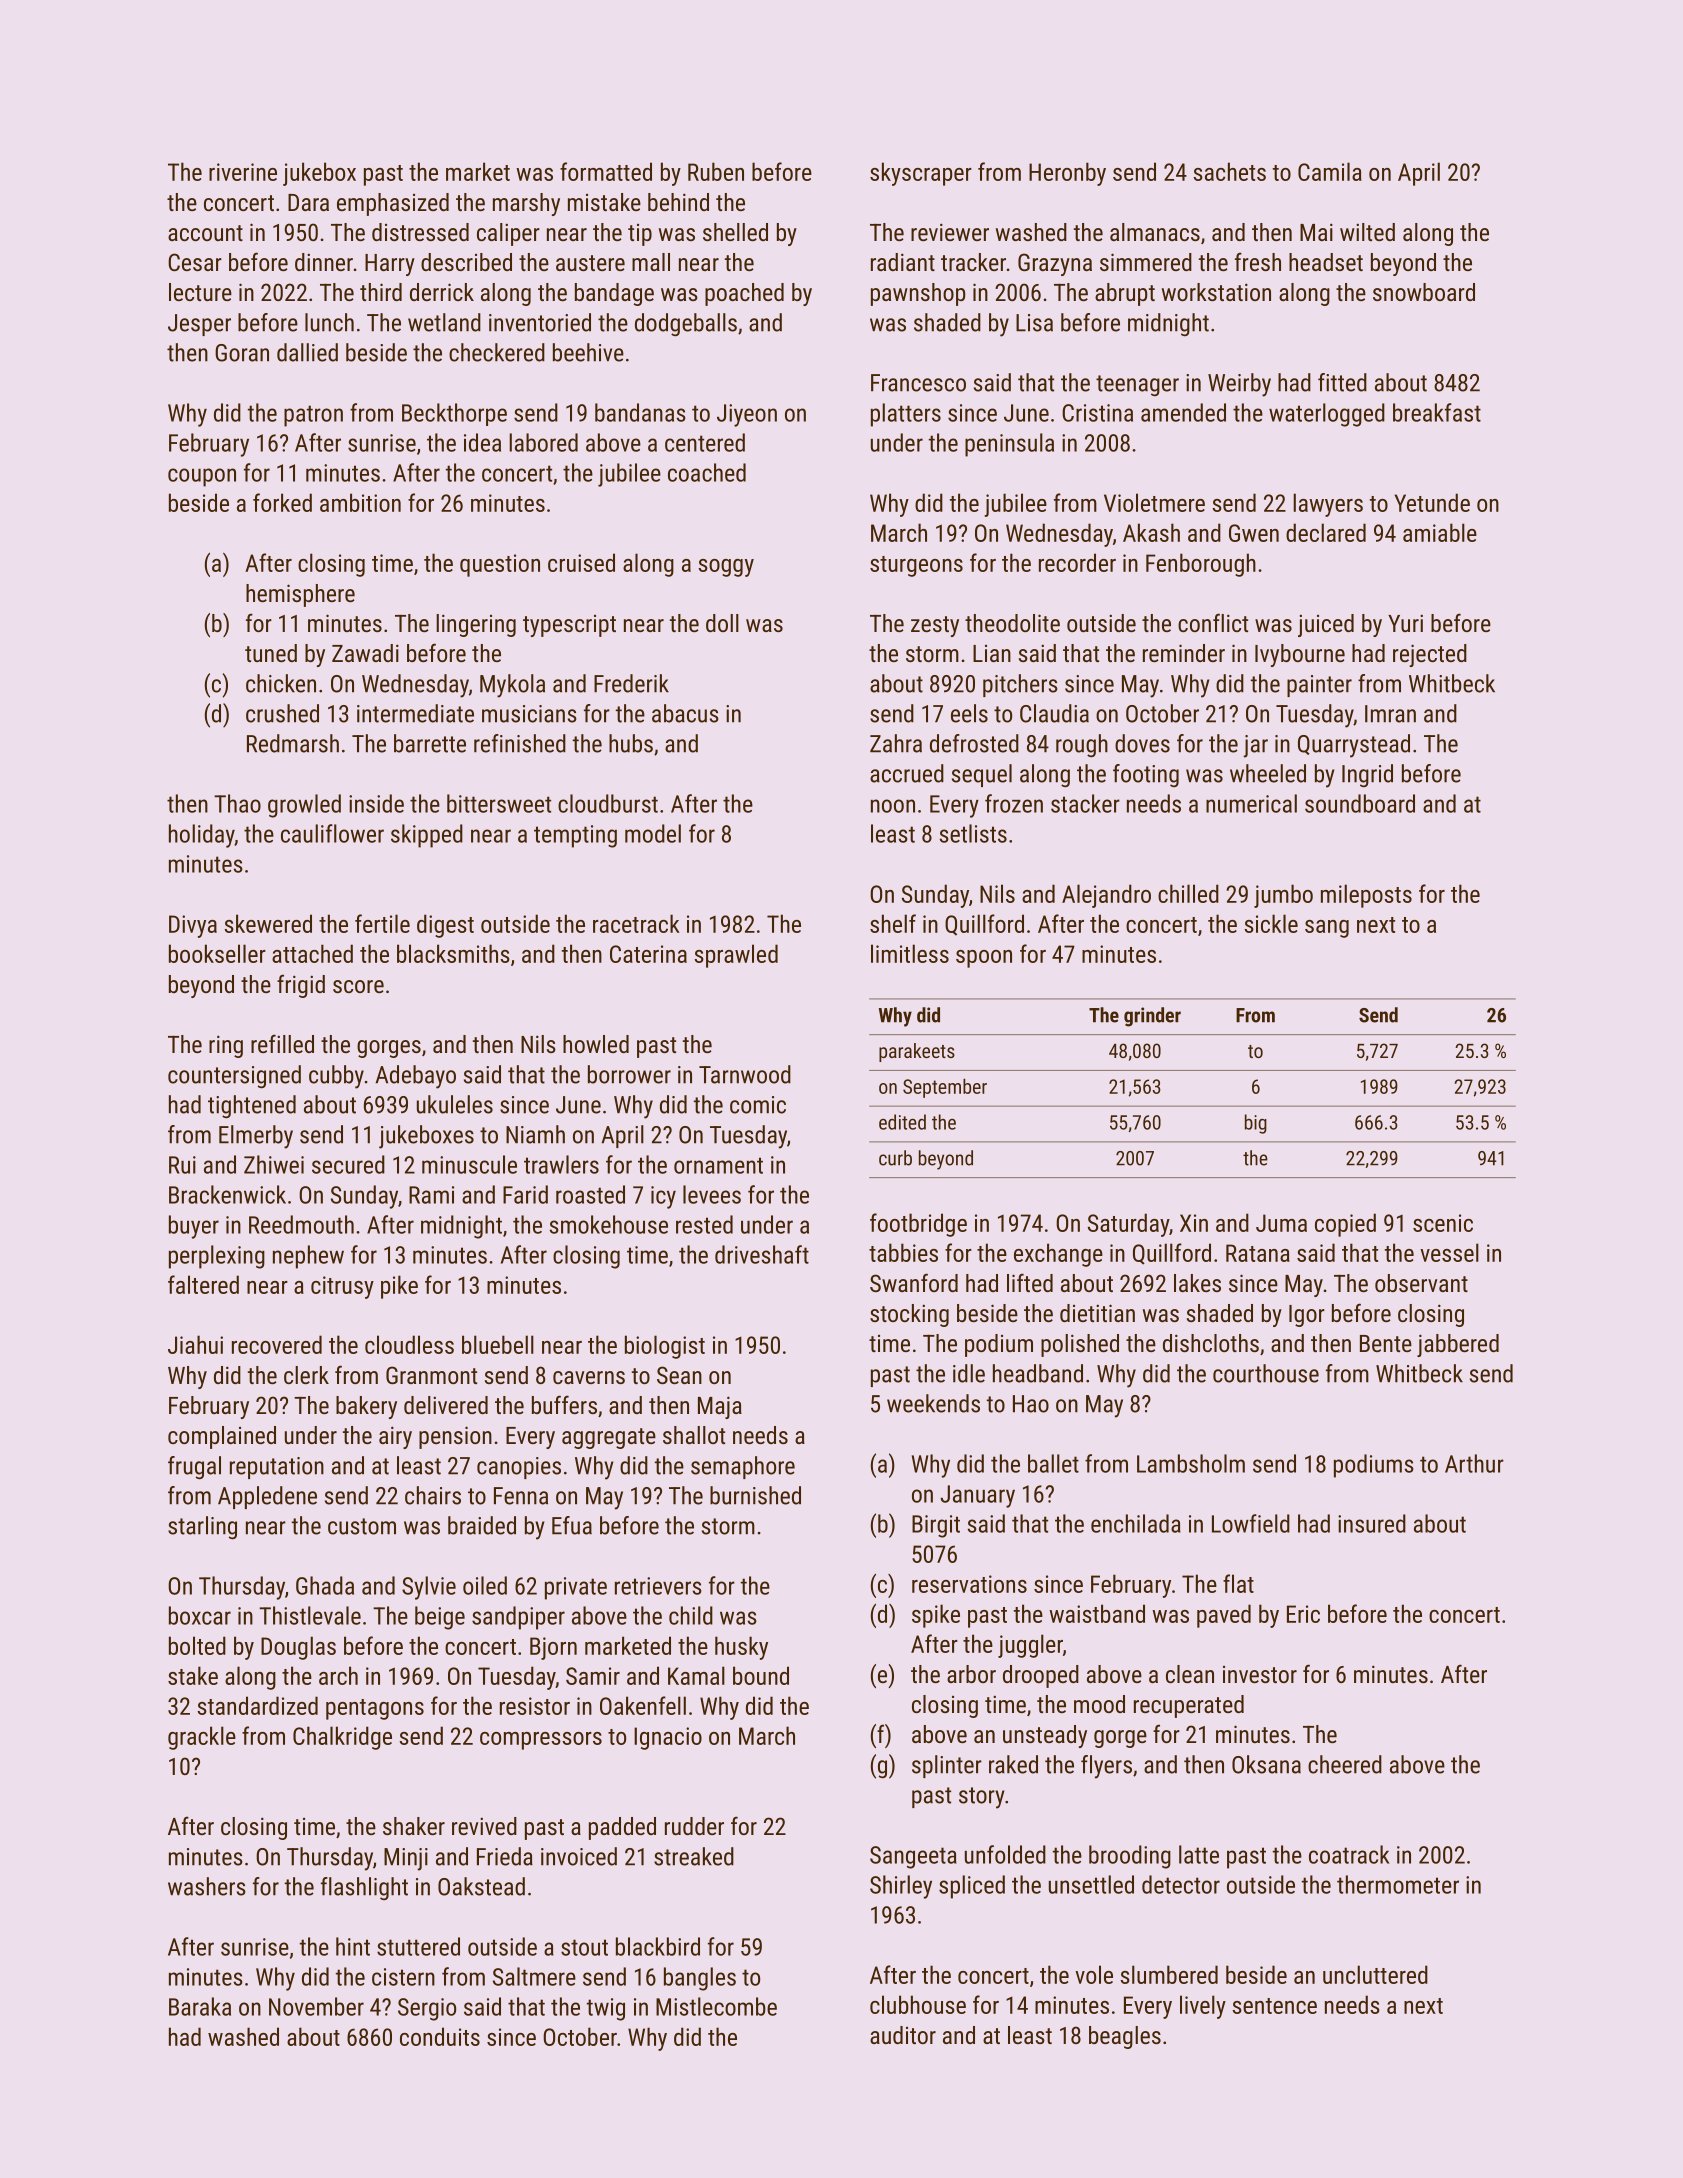 The width and height of the screenshot is (1683, 2178). Describe the element at coordinates (540, 322) in the screenshot. I see `inventoried` at that location.
